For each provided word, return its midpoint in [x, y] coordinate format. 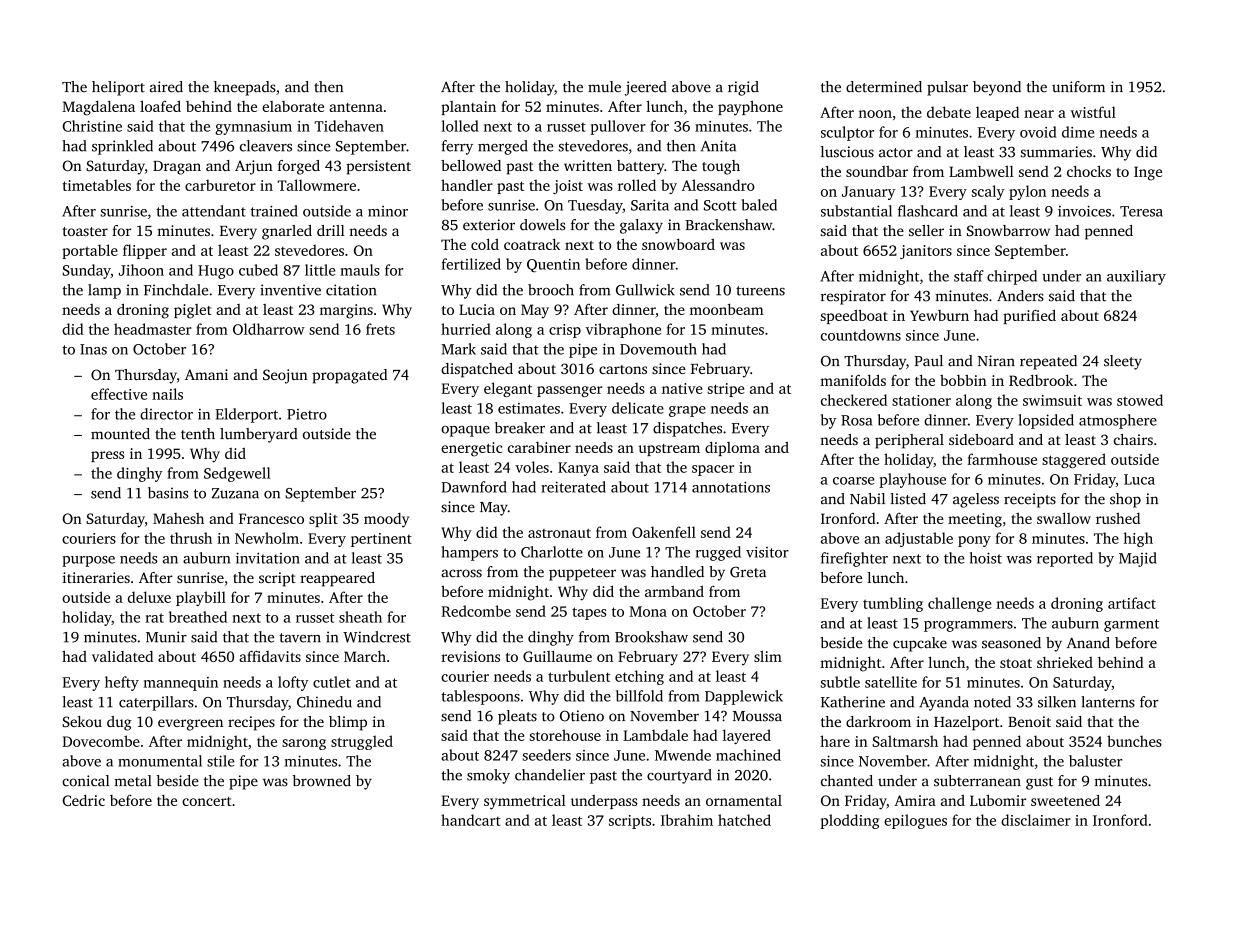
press [107, 456]
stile [221, 761]
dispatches [687, 429]
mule [604, 87]
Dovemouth [658, 349]
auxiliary [1136, 277]
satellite [891, 682]
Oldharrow [269, 329]
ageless [976, 500]
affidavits [270, 656]
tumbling [893, 604]
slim [768, 656]
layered [747, 736]
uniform [1078, 87]
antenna [356, 107]
